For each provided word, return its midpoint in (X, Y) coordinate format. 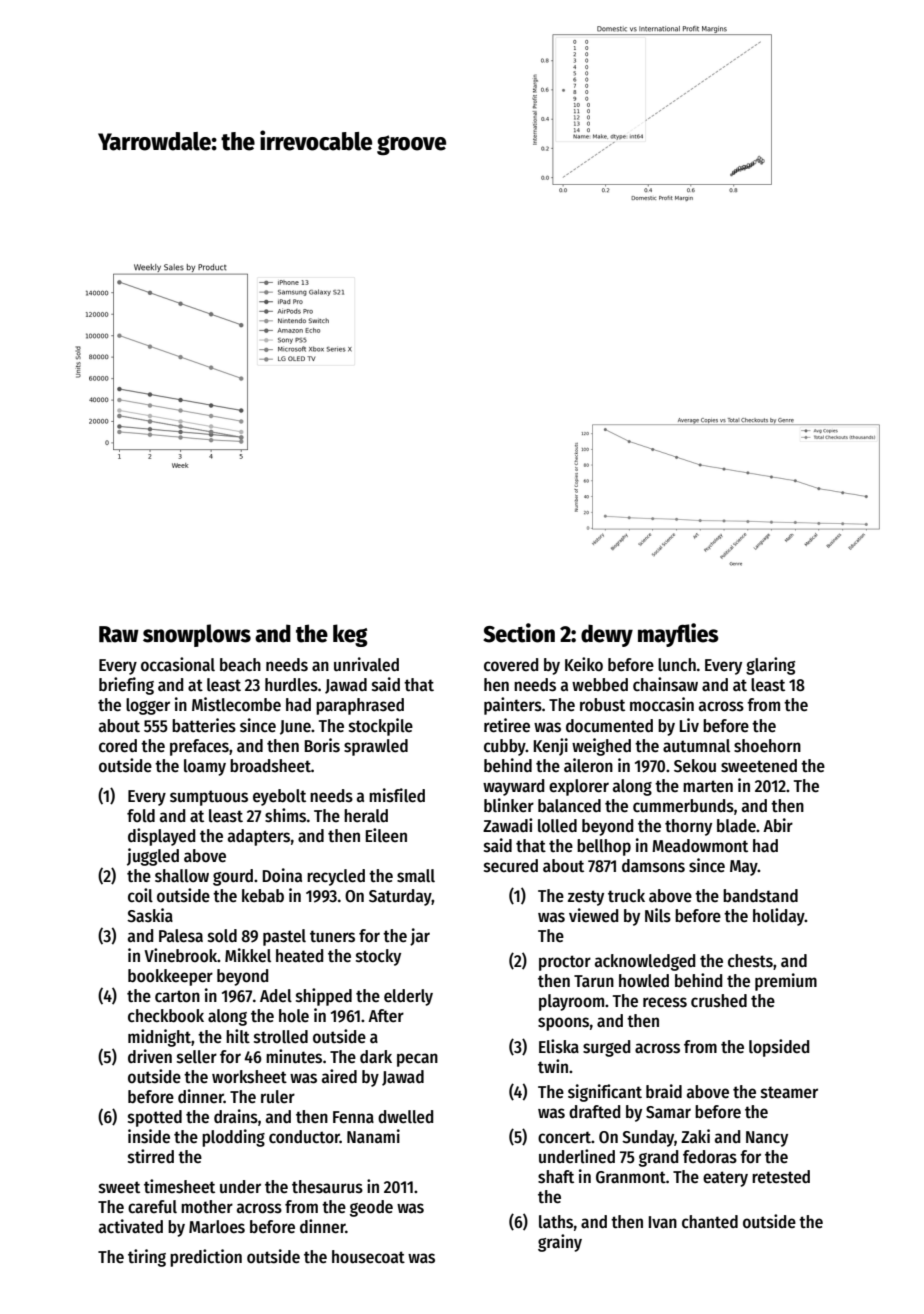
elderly (408, 997)
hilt (238, 1036)
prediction (206, 1258)
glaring (770, 666)
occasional (178, 664)
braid (664, 1091)
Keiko (584, 664)
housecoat (368, 1257)
